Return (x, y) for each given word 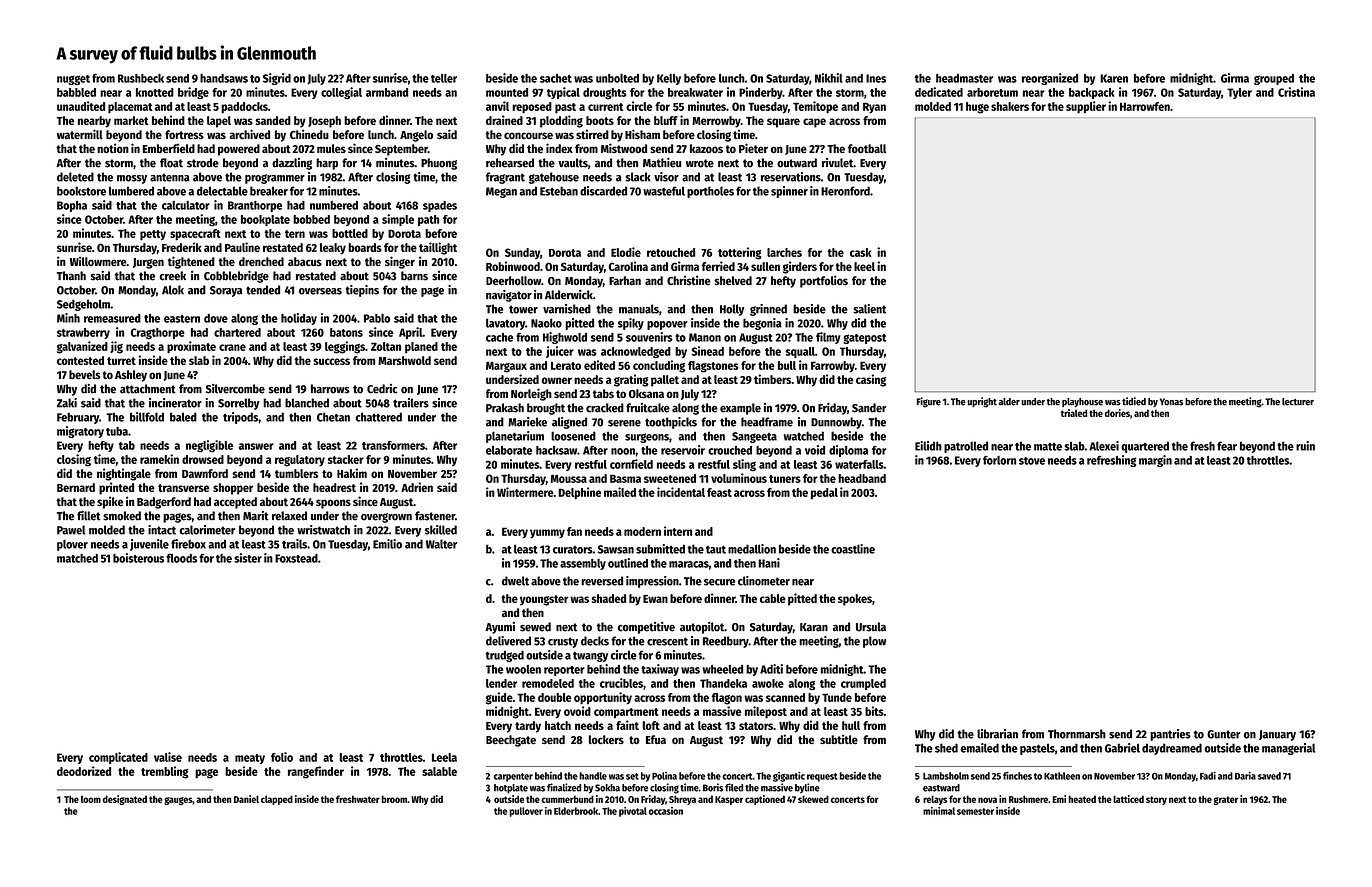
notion (113, 148)
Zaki (67, 403)
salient (869, 309)
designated (125, 800)
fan (574, 531)
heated (1082, 799)
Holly (732, 310)
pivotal (633, 812)
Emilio (387, 544)
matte (1048, 447)
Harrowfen (1145, 106)
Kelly (669, 79)
